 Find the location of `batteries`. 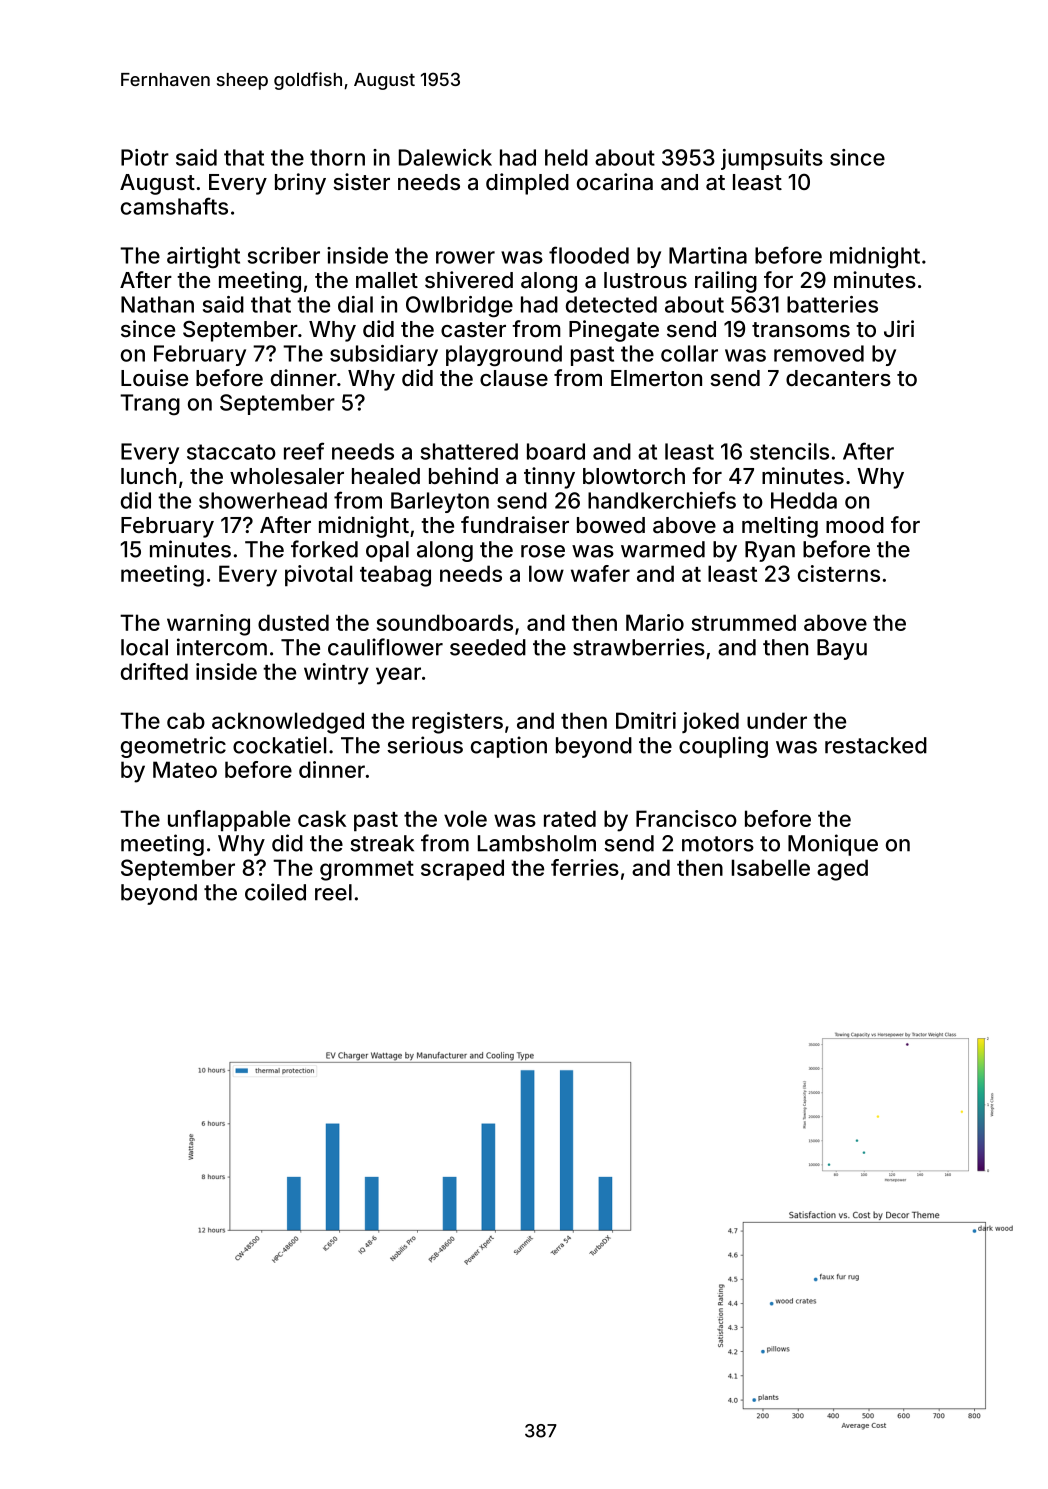

batteries is located at coordinates (832, 304).
